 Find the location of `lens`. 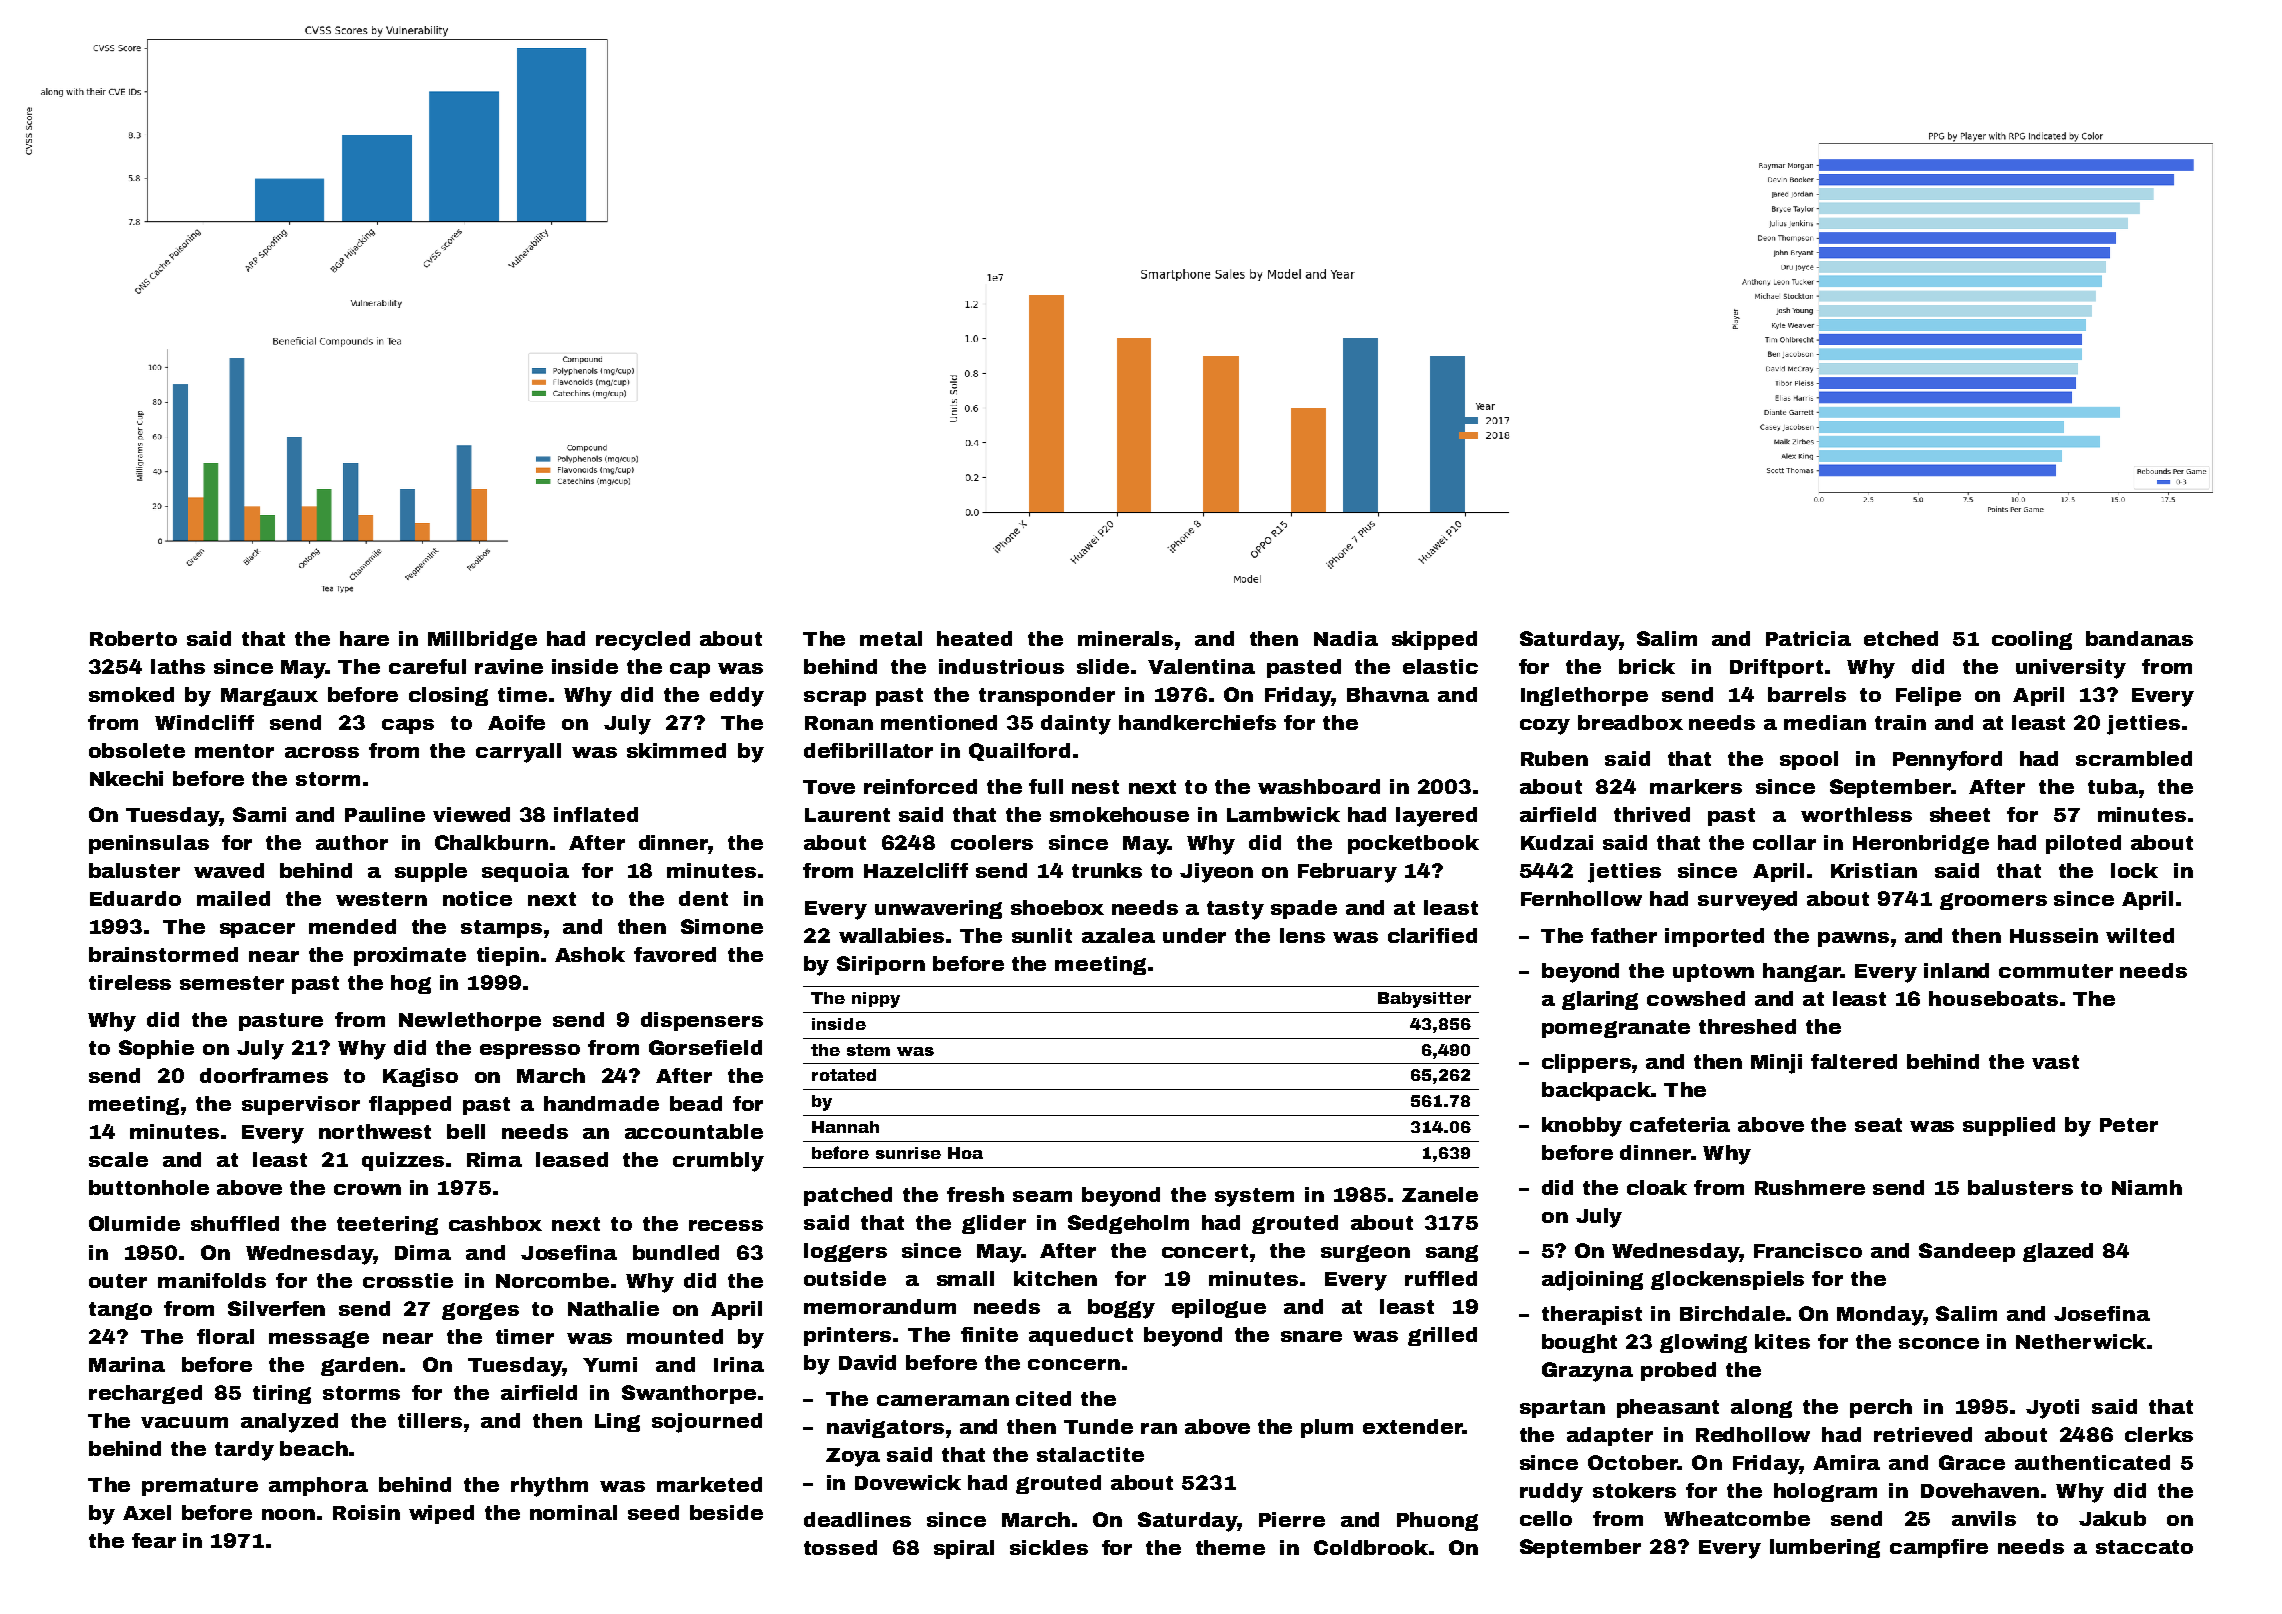

lens is located at coordinates (1302, 935).
